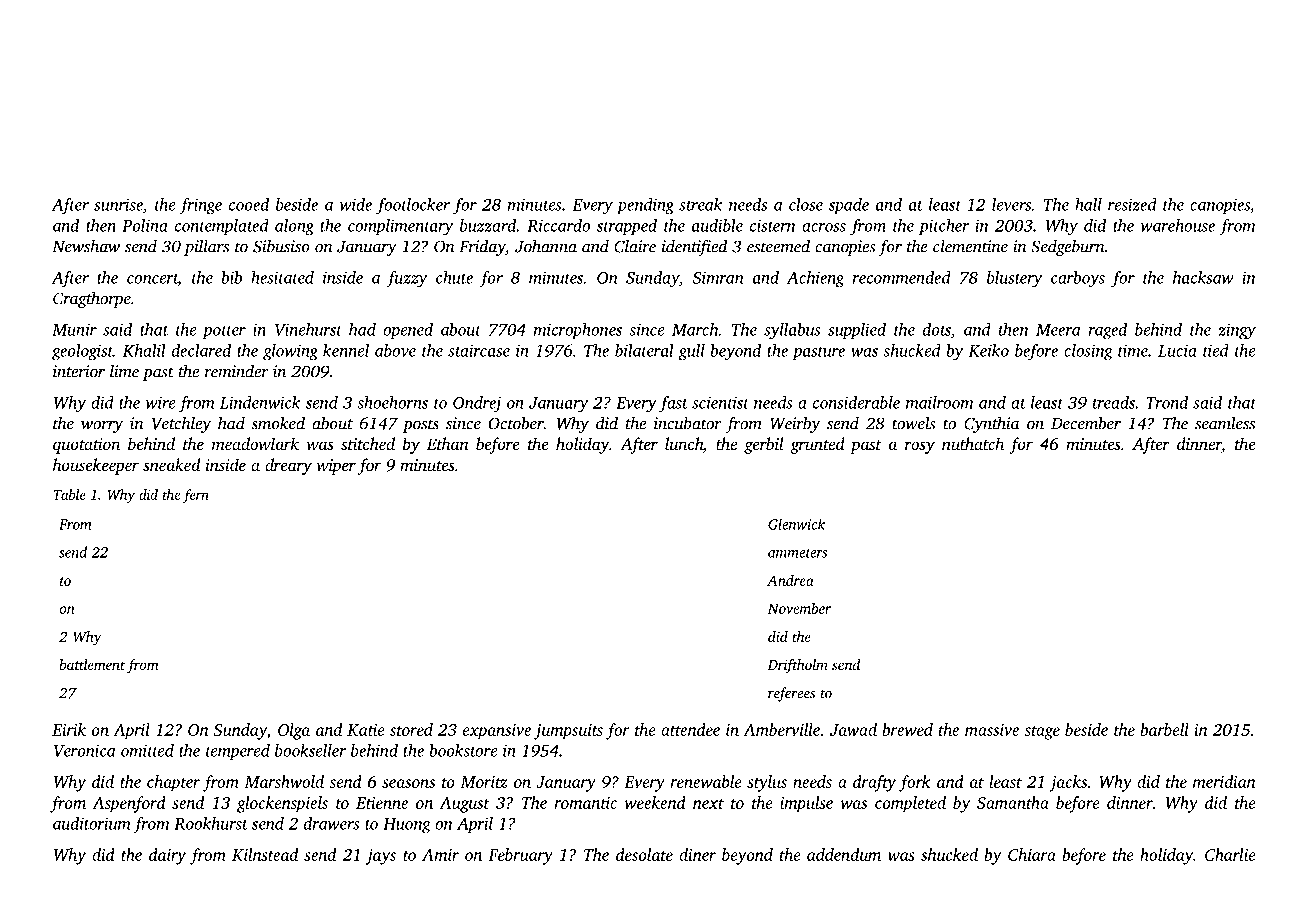 This page has height=924, width=1308. I want to click on Simran, so click(718, 277).
